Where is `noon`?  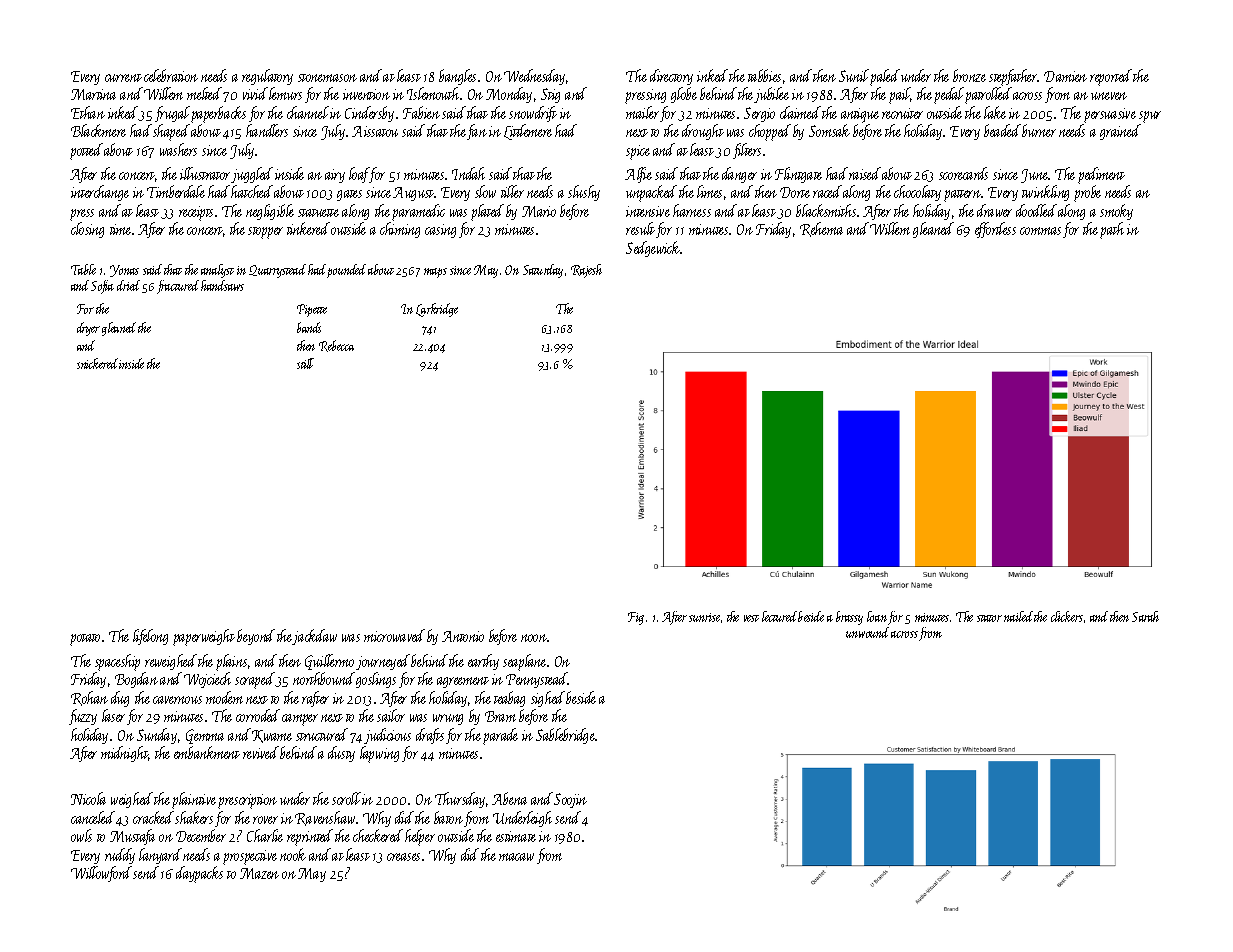
noon is located at coordinates (534, 638).
